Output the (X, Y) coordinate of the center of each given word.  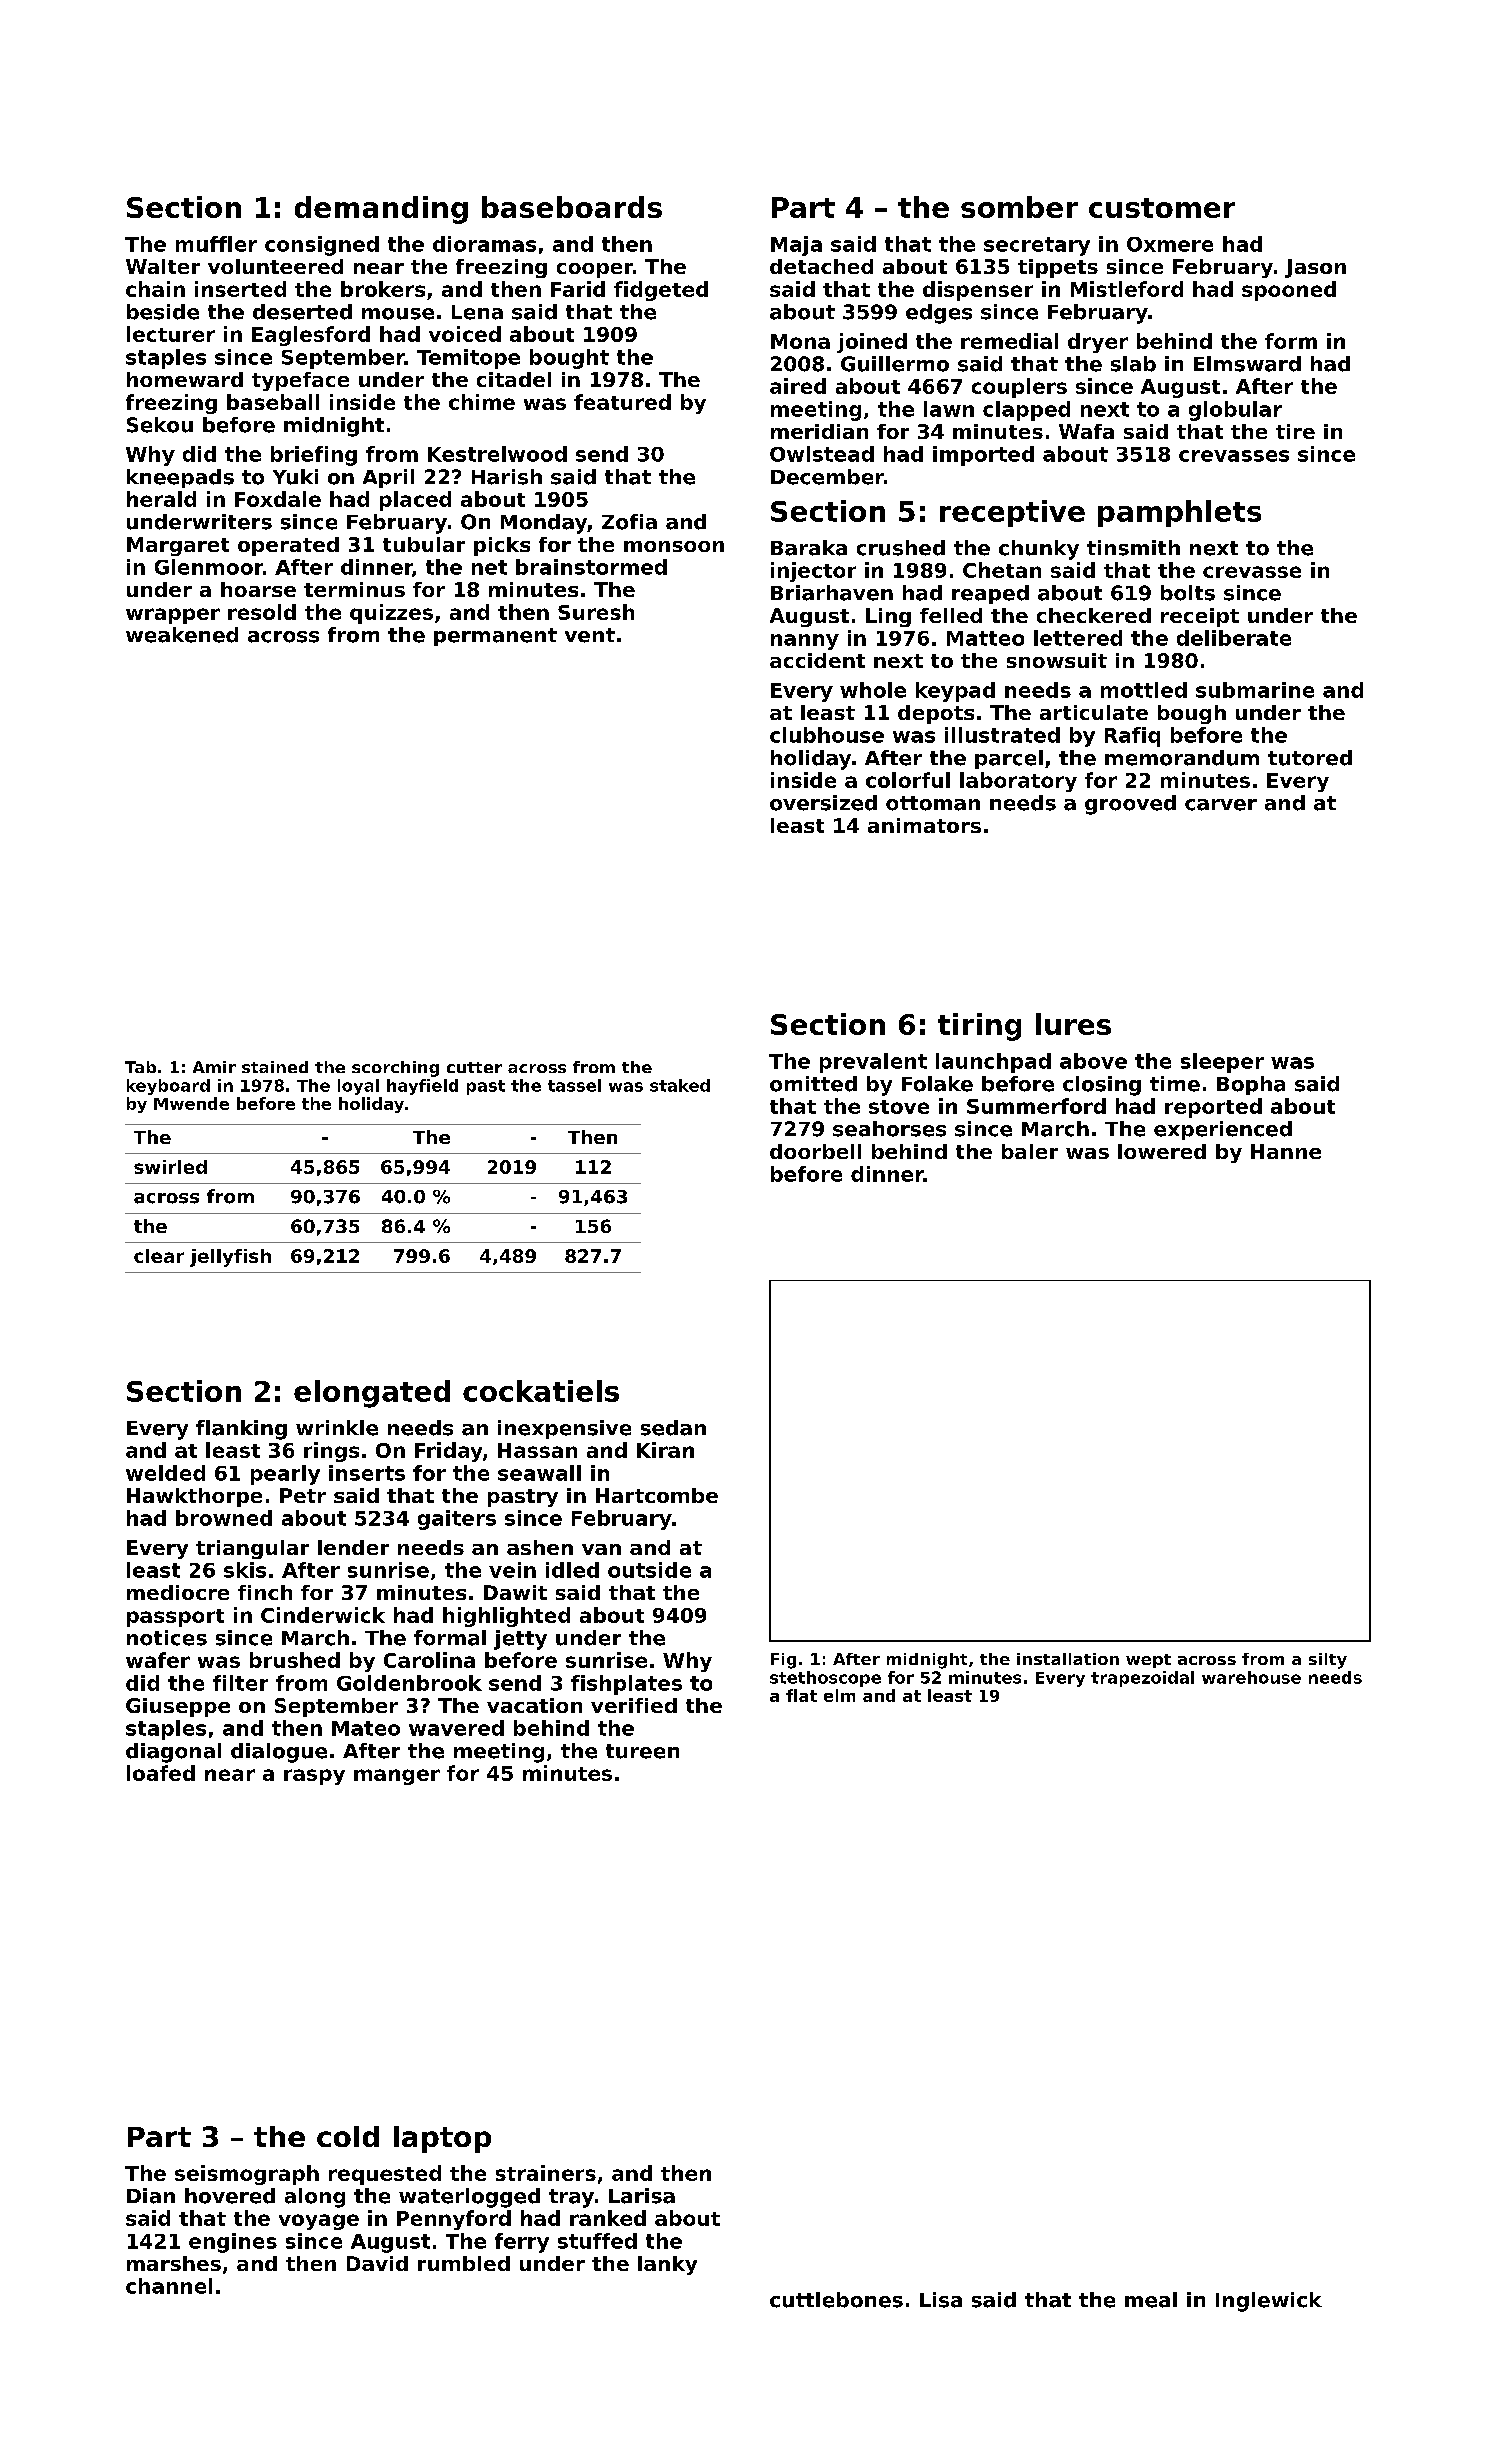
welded (165, 1473)
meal (1151, 2300)
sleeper (1222, 1063)
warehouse (1251, 1677)
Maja (796, 246)
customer (1162, 208)
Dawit (515, 1592)
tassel (574, 1085)
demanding (381, 210)
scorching (395, 1069)
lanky (667, 2265)
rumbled (464, 2263)
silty (1328, 1661)
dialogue (279, 1753)
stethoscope (825, 1679)
